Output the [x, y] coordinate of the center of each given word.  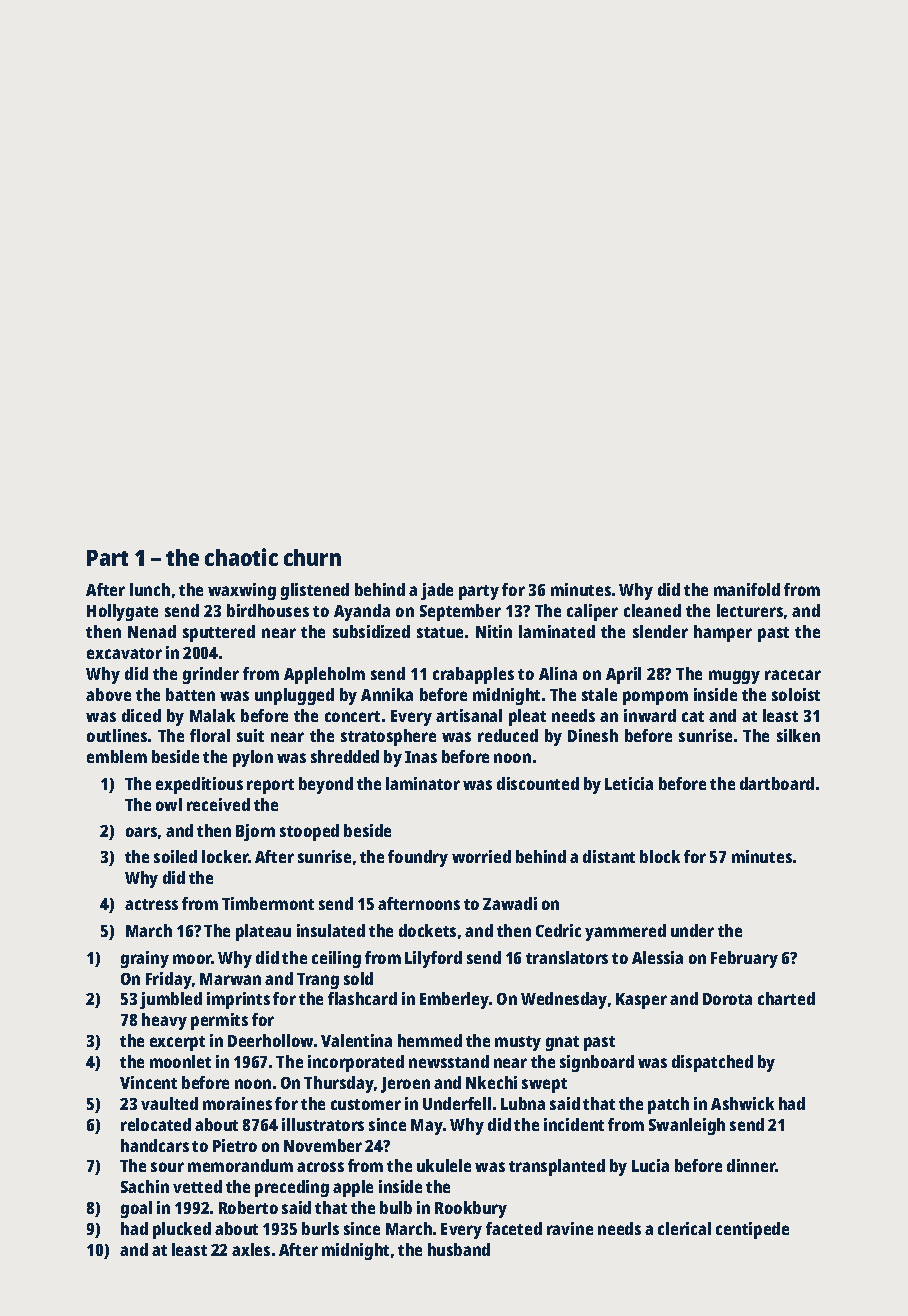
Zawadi [510, 903]
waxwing [242, 591]
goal [136, 1209]
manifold [747, 589]
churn [312, 557]
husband [459, 1249]
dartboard [777, 783]
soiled [175, 856]
